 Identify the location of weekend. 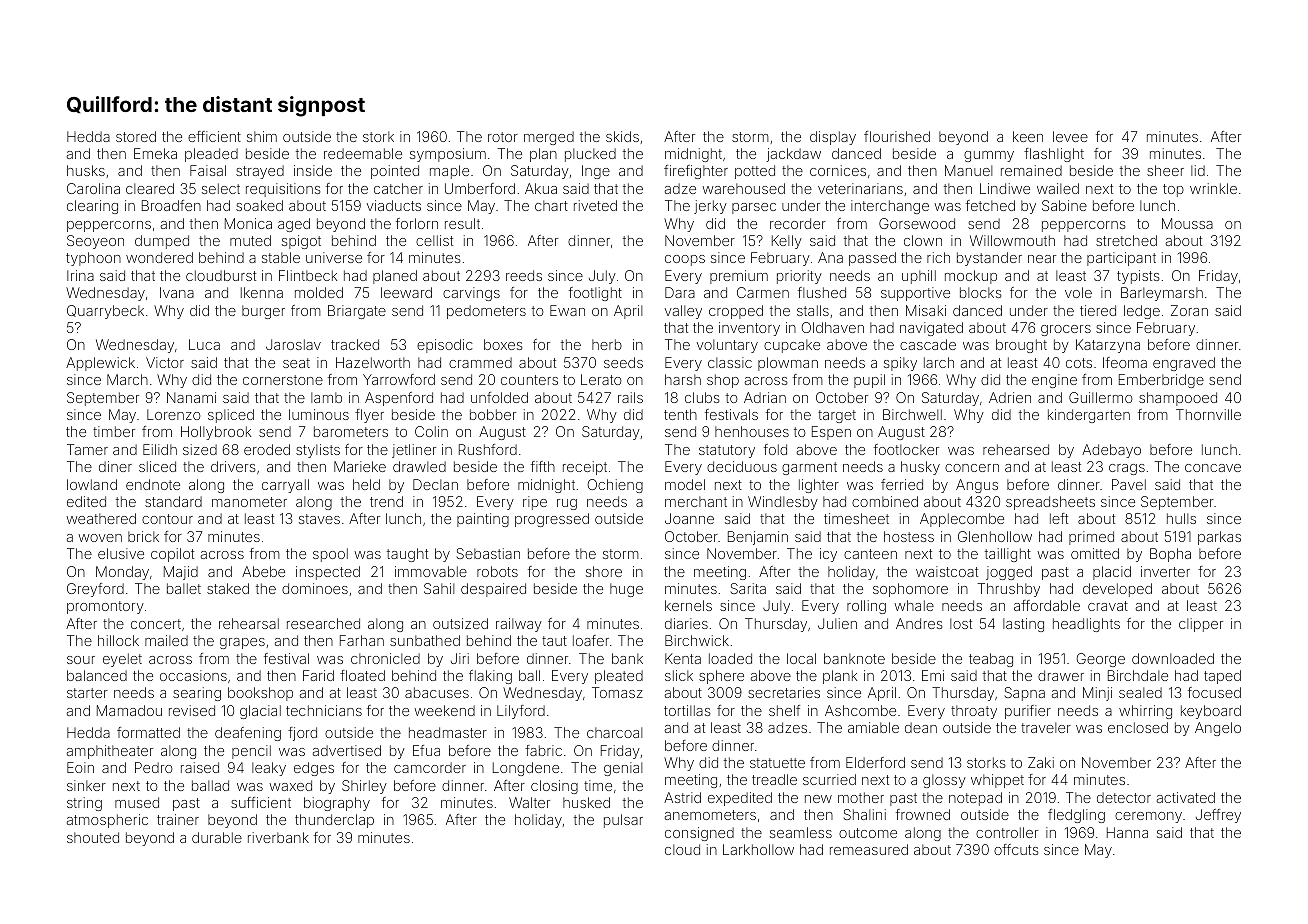
(445, 710).
